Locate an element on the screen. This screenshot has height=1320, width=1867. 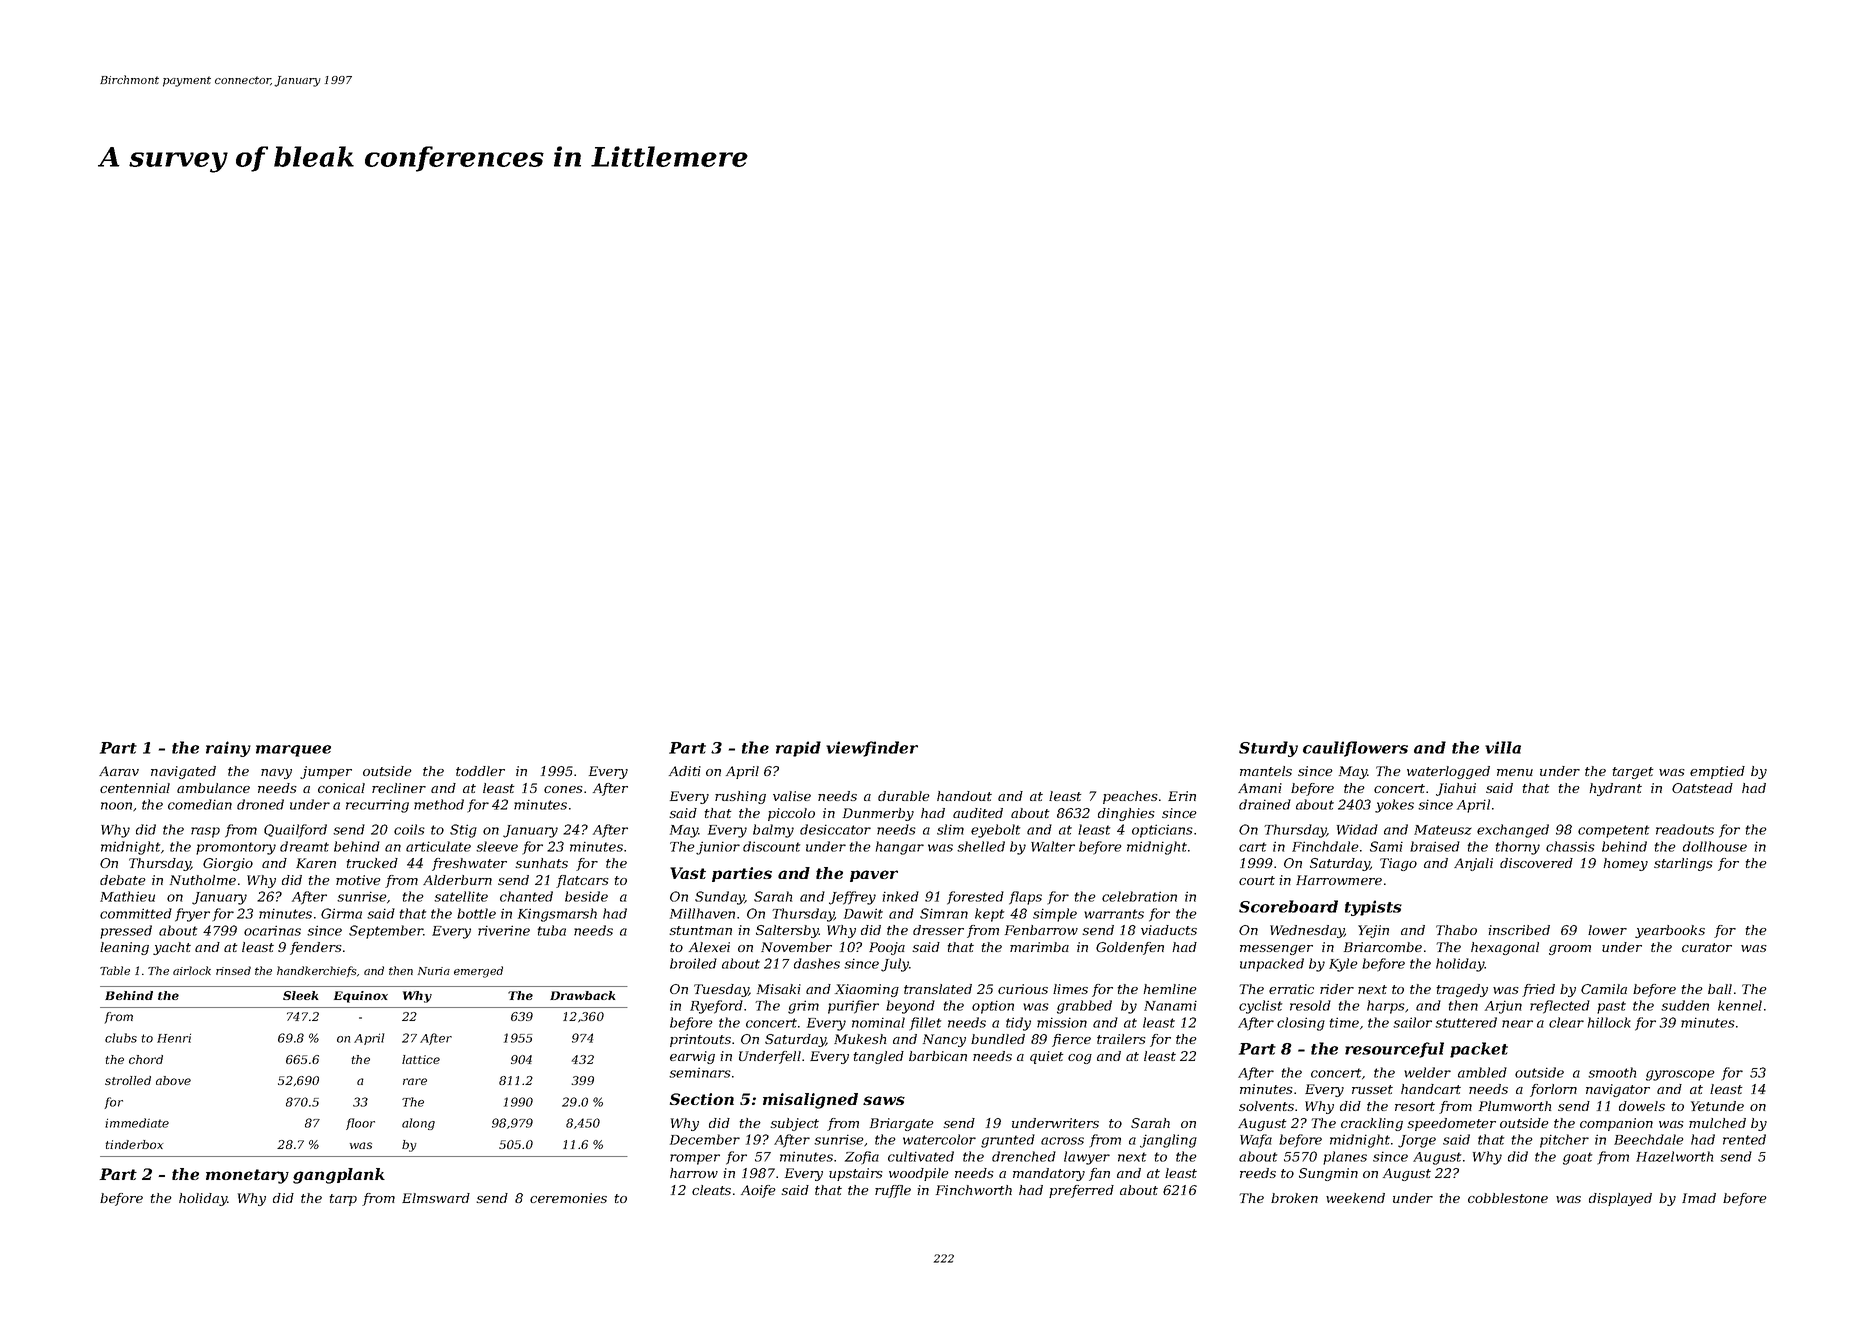
noon is located at coordinates (116, 806).
